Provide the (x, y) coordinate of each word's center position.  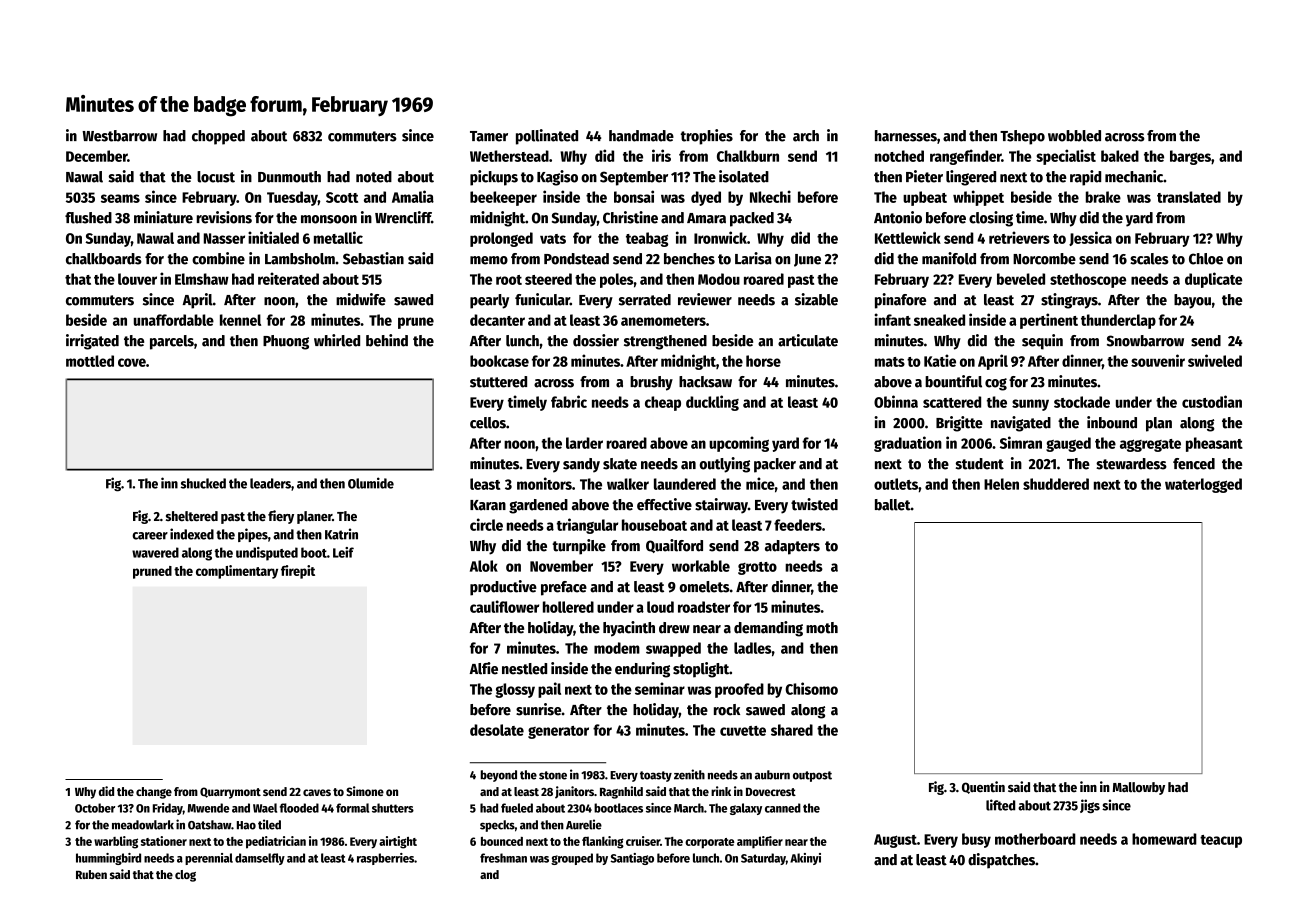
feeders (798, 525)
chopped (218, 137)
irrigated (92, 342)
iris (661, 155)
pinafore (900, 301)
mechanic (1134, 176)
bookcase (499, 361)
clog (185, 876)
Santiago (632, 859)
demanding (768, 629)
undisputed (267, 554)
